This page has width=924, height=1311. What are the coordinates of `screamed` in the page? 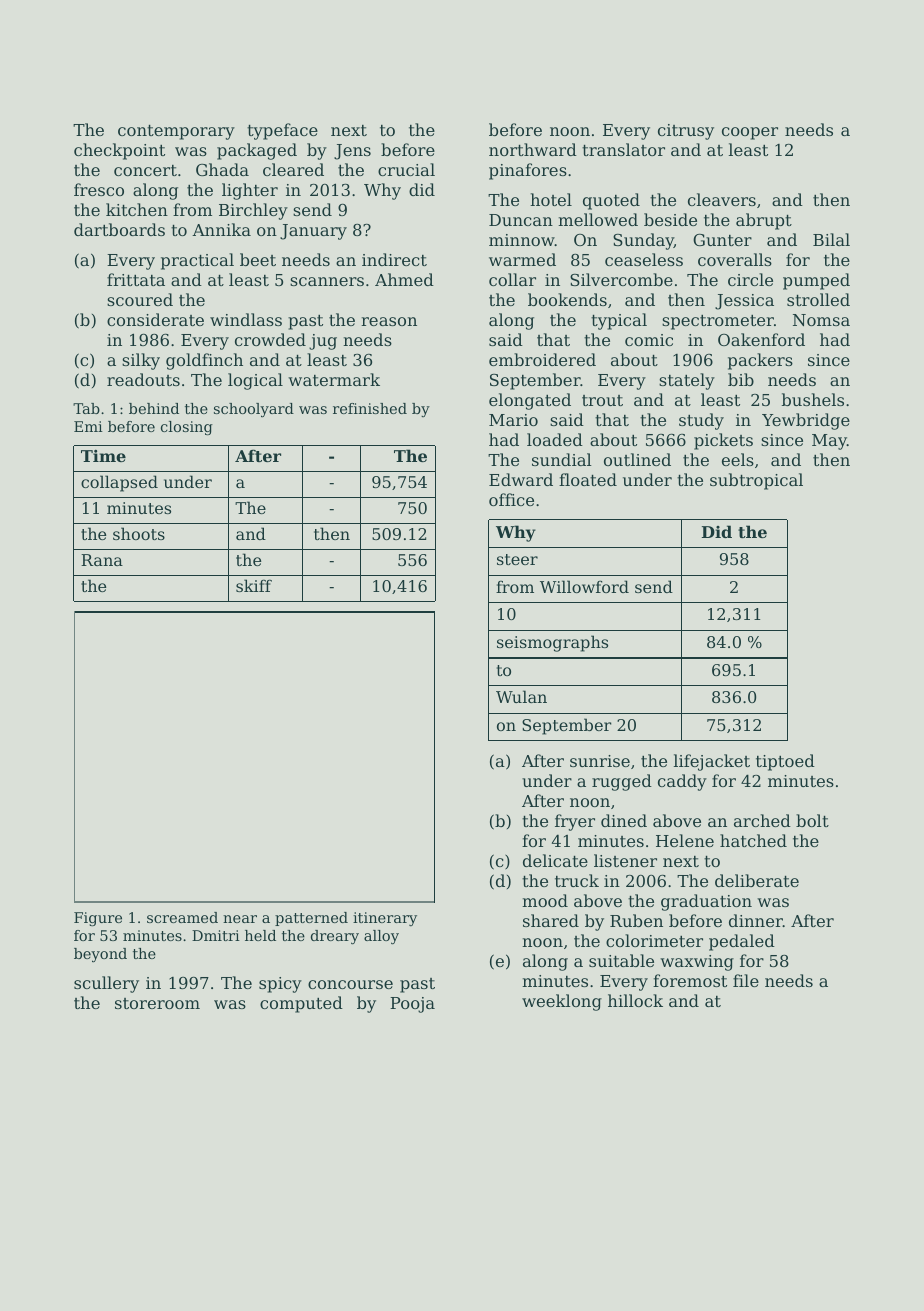 It's located at (182, 917).
